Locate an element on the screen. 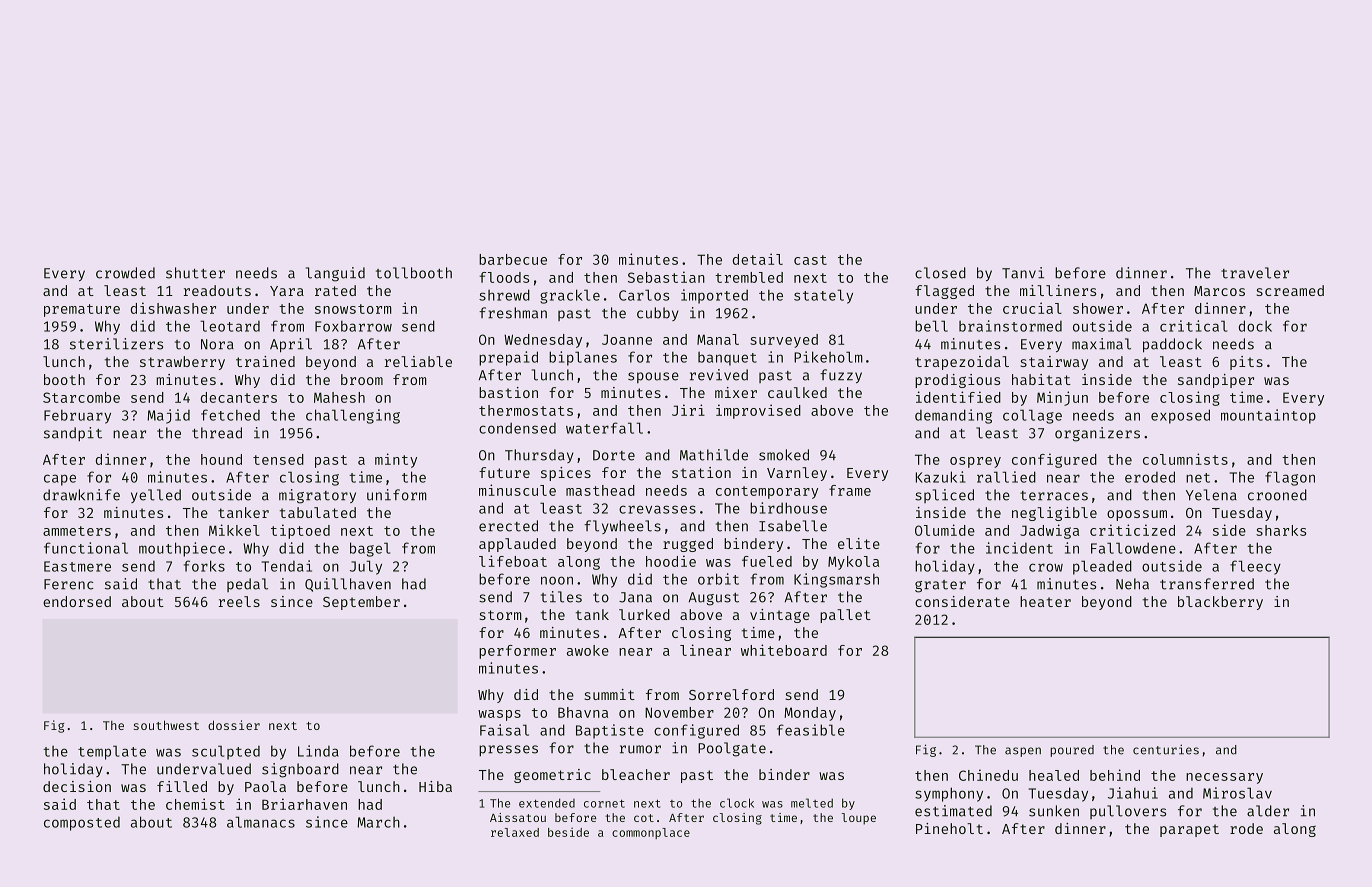 The height and width of the screenshot is (887, 1372). thread is located at coordinates (217, 433).
